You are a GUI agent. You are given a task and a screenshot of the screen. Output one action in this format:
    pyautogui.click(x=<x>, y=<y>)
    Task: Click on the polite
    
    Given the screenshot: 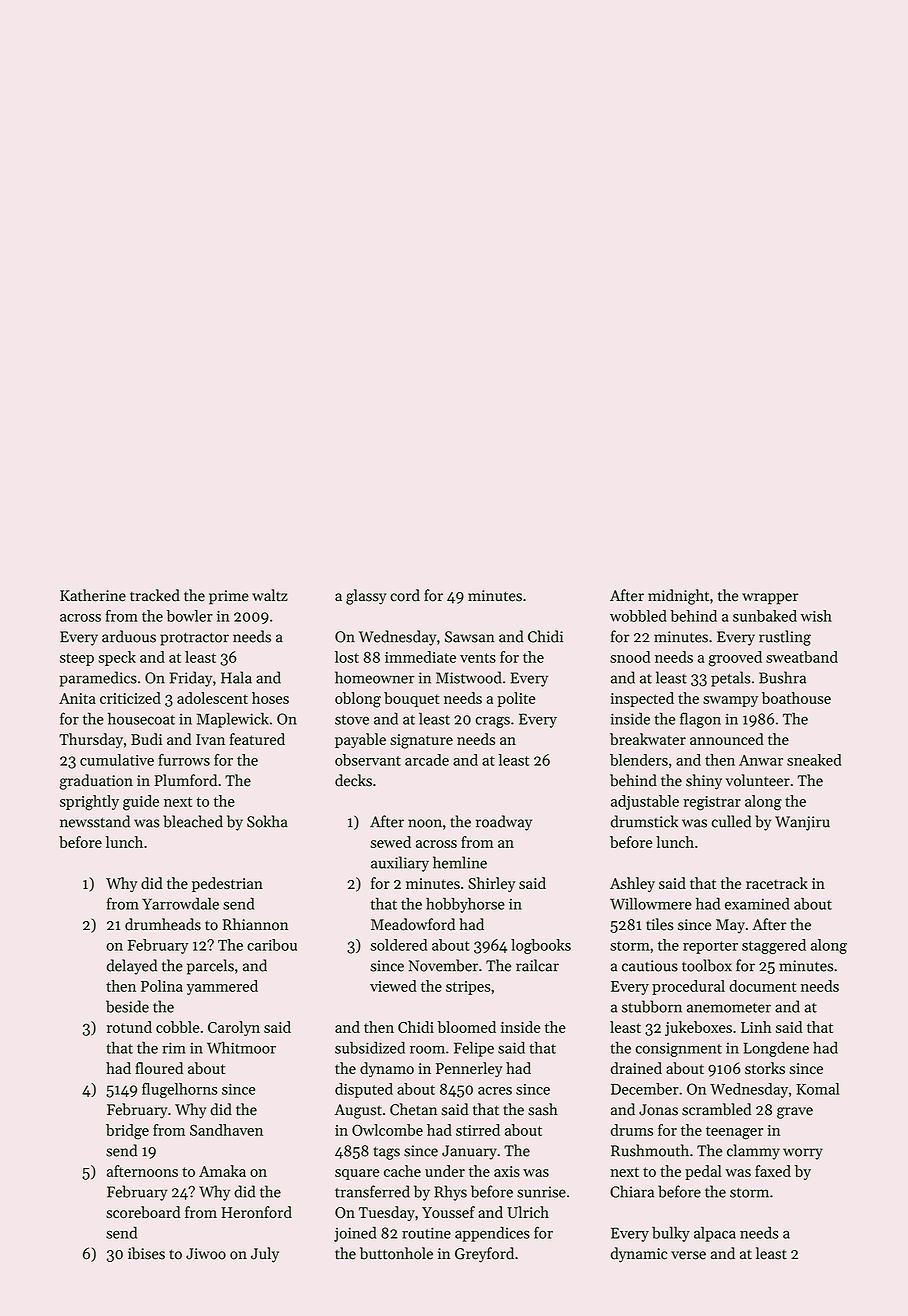 What is the action you would take?
    pyautogui.click(x=516, y=699)
